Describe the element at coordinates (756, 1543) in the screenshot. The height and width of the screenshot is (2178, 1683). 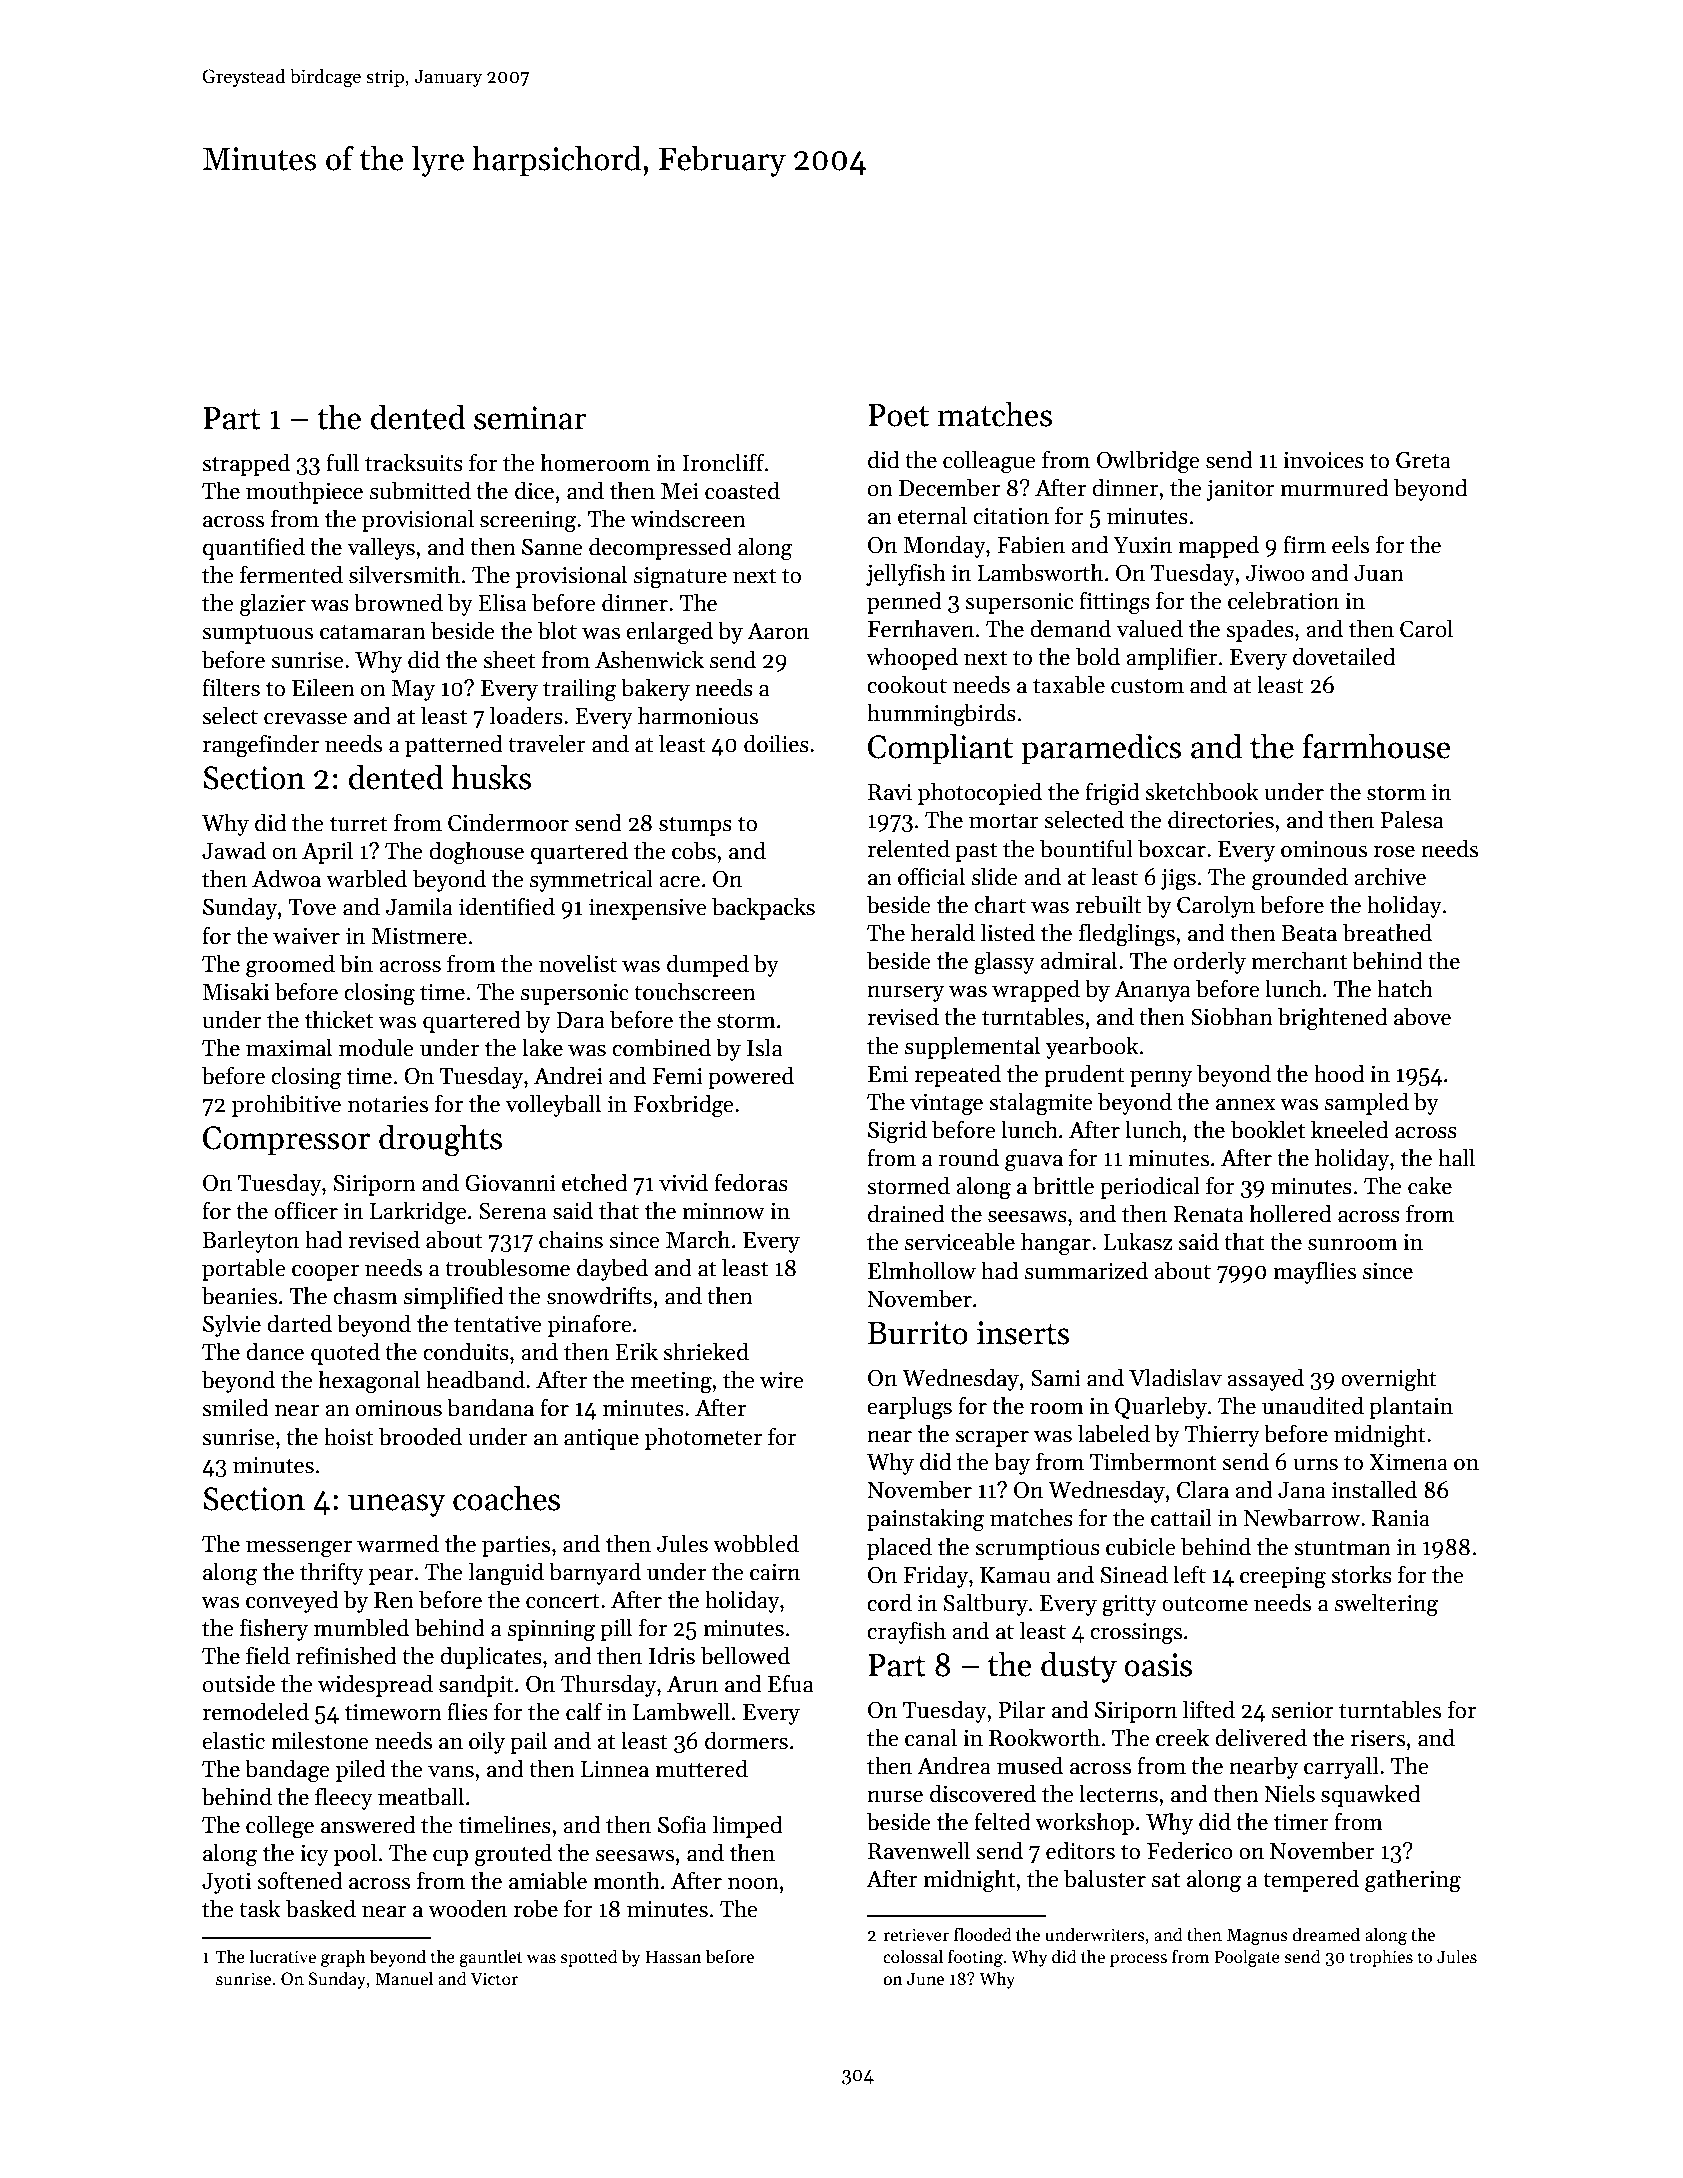
I see `wobbled` at that location.
